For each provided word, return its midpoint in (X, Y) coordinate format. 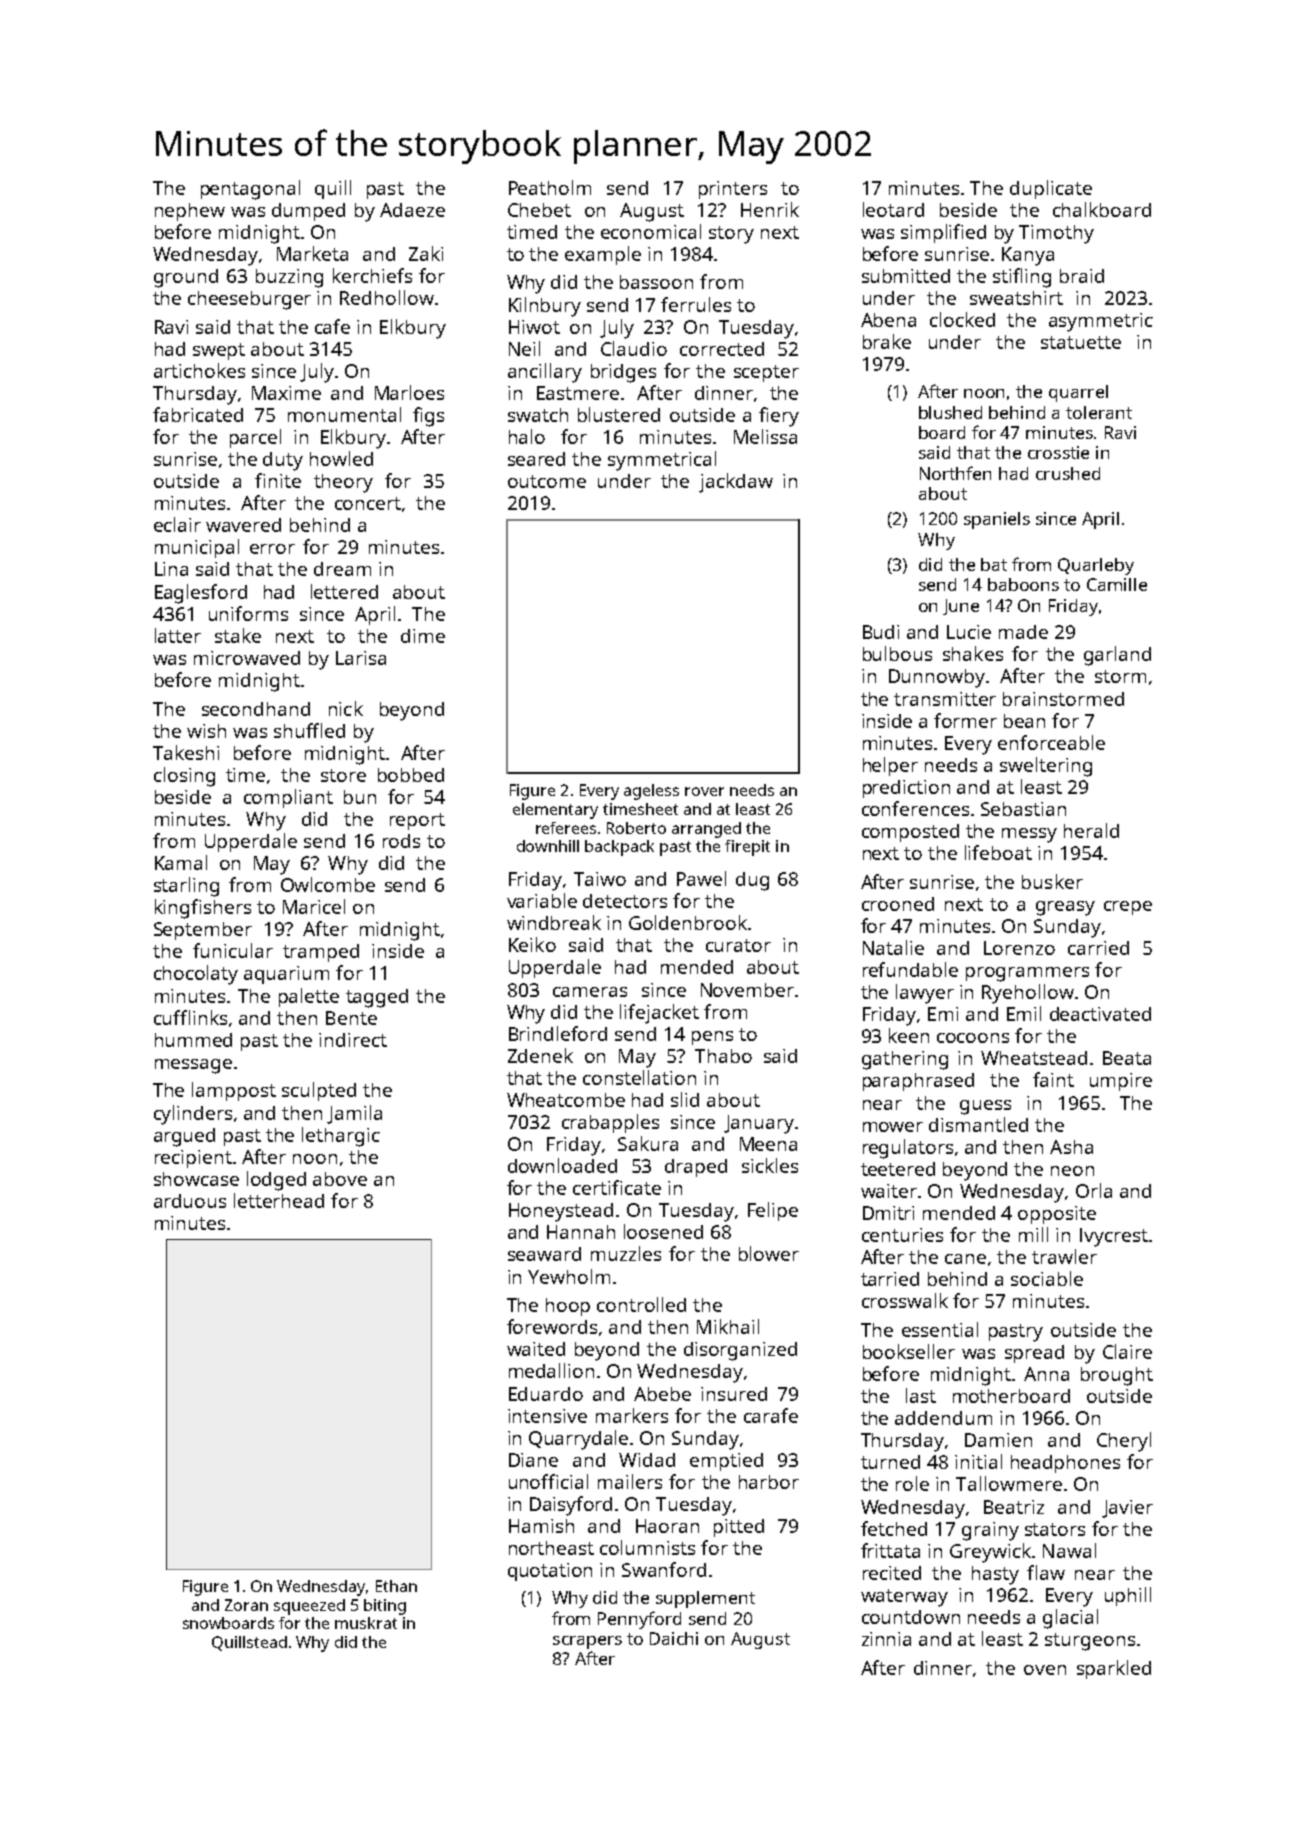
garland (1117, 656)
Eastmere (578, 393)
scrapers (587, 1642)
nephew (190, 212)
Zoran (246, 1605)
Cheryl (1124, 1442)
